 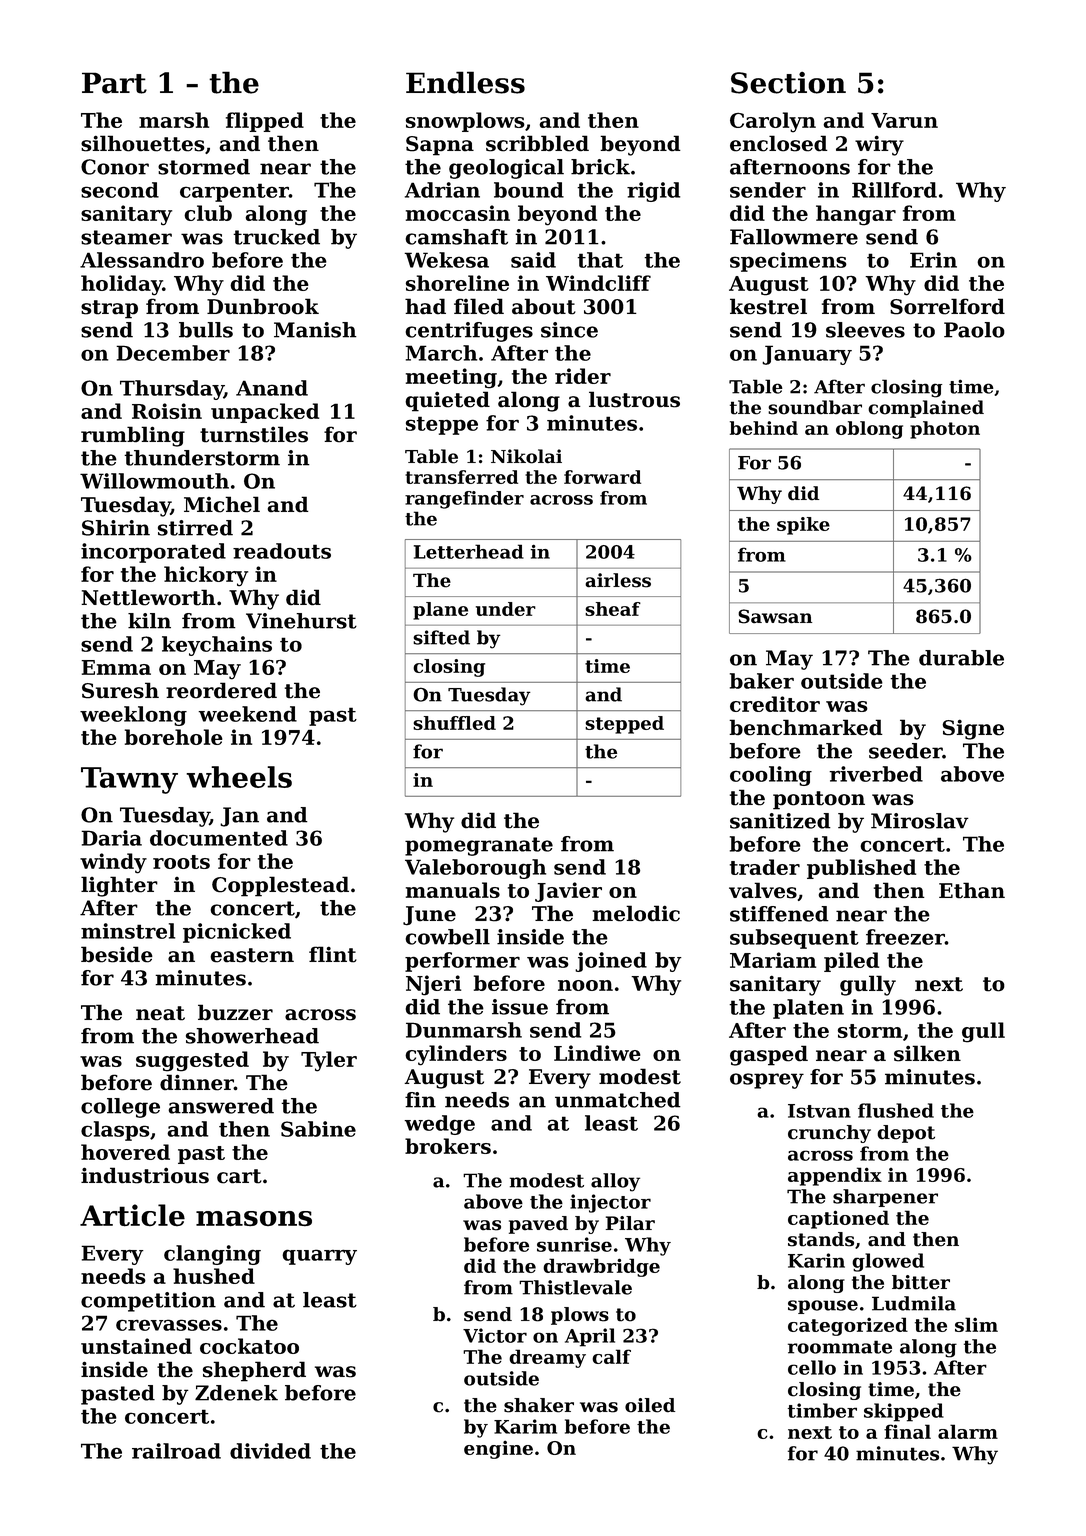 What do you see at coordinates (247, 714) in the page?
I see `weekend` at bounding box center [247, 714].
